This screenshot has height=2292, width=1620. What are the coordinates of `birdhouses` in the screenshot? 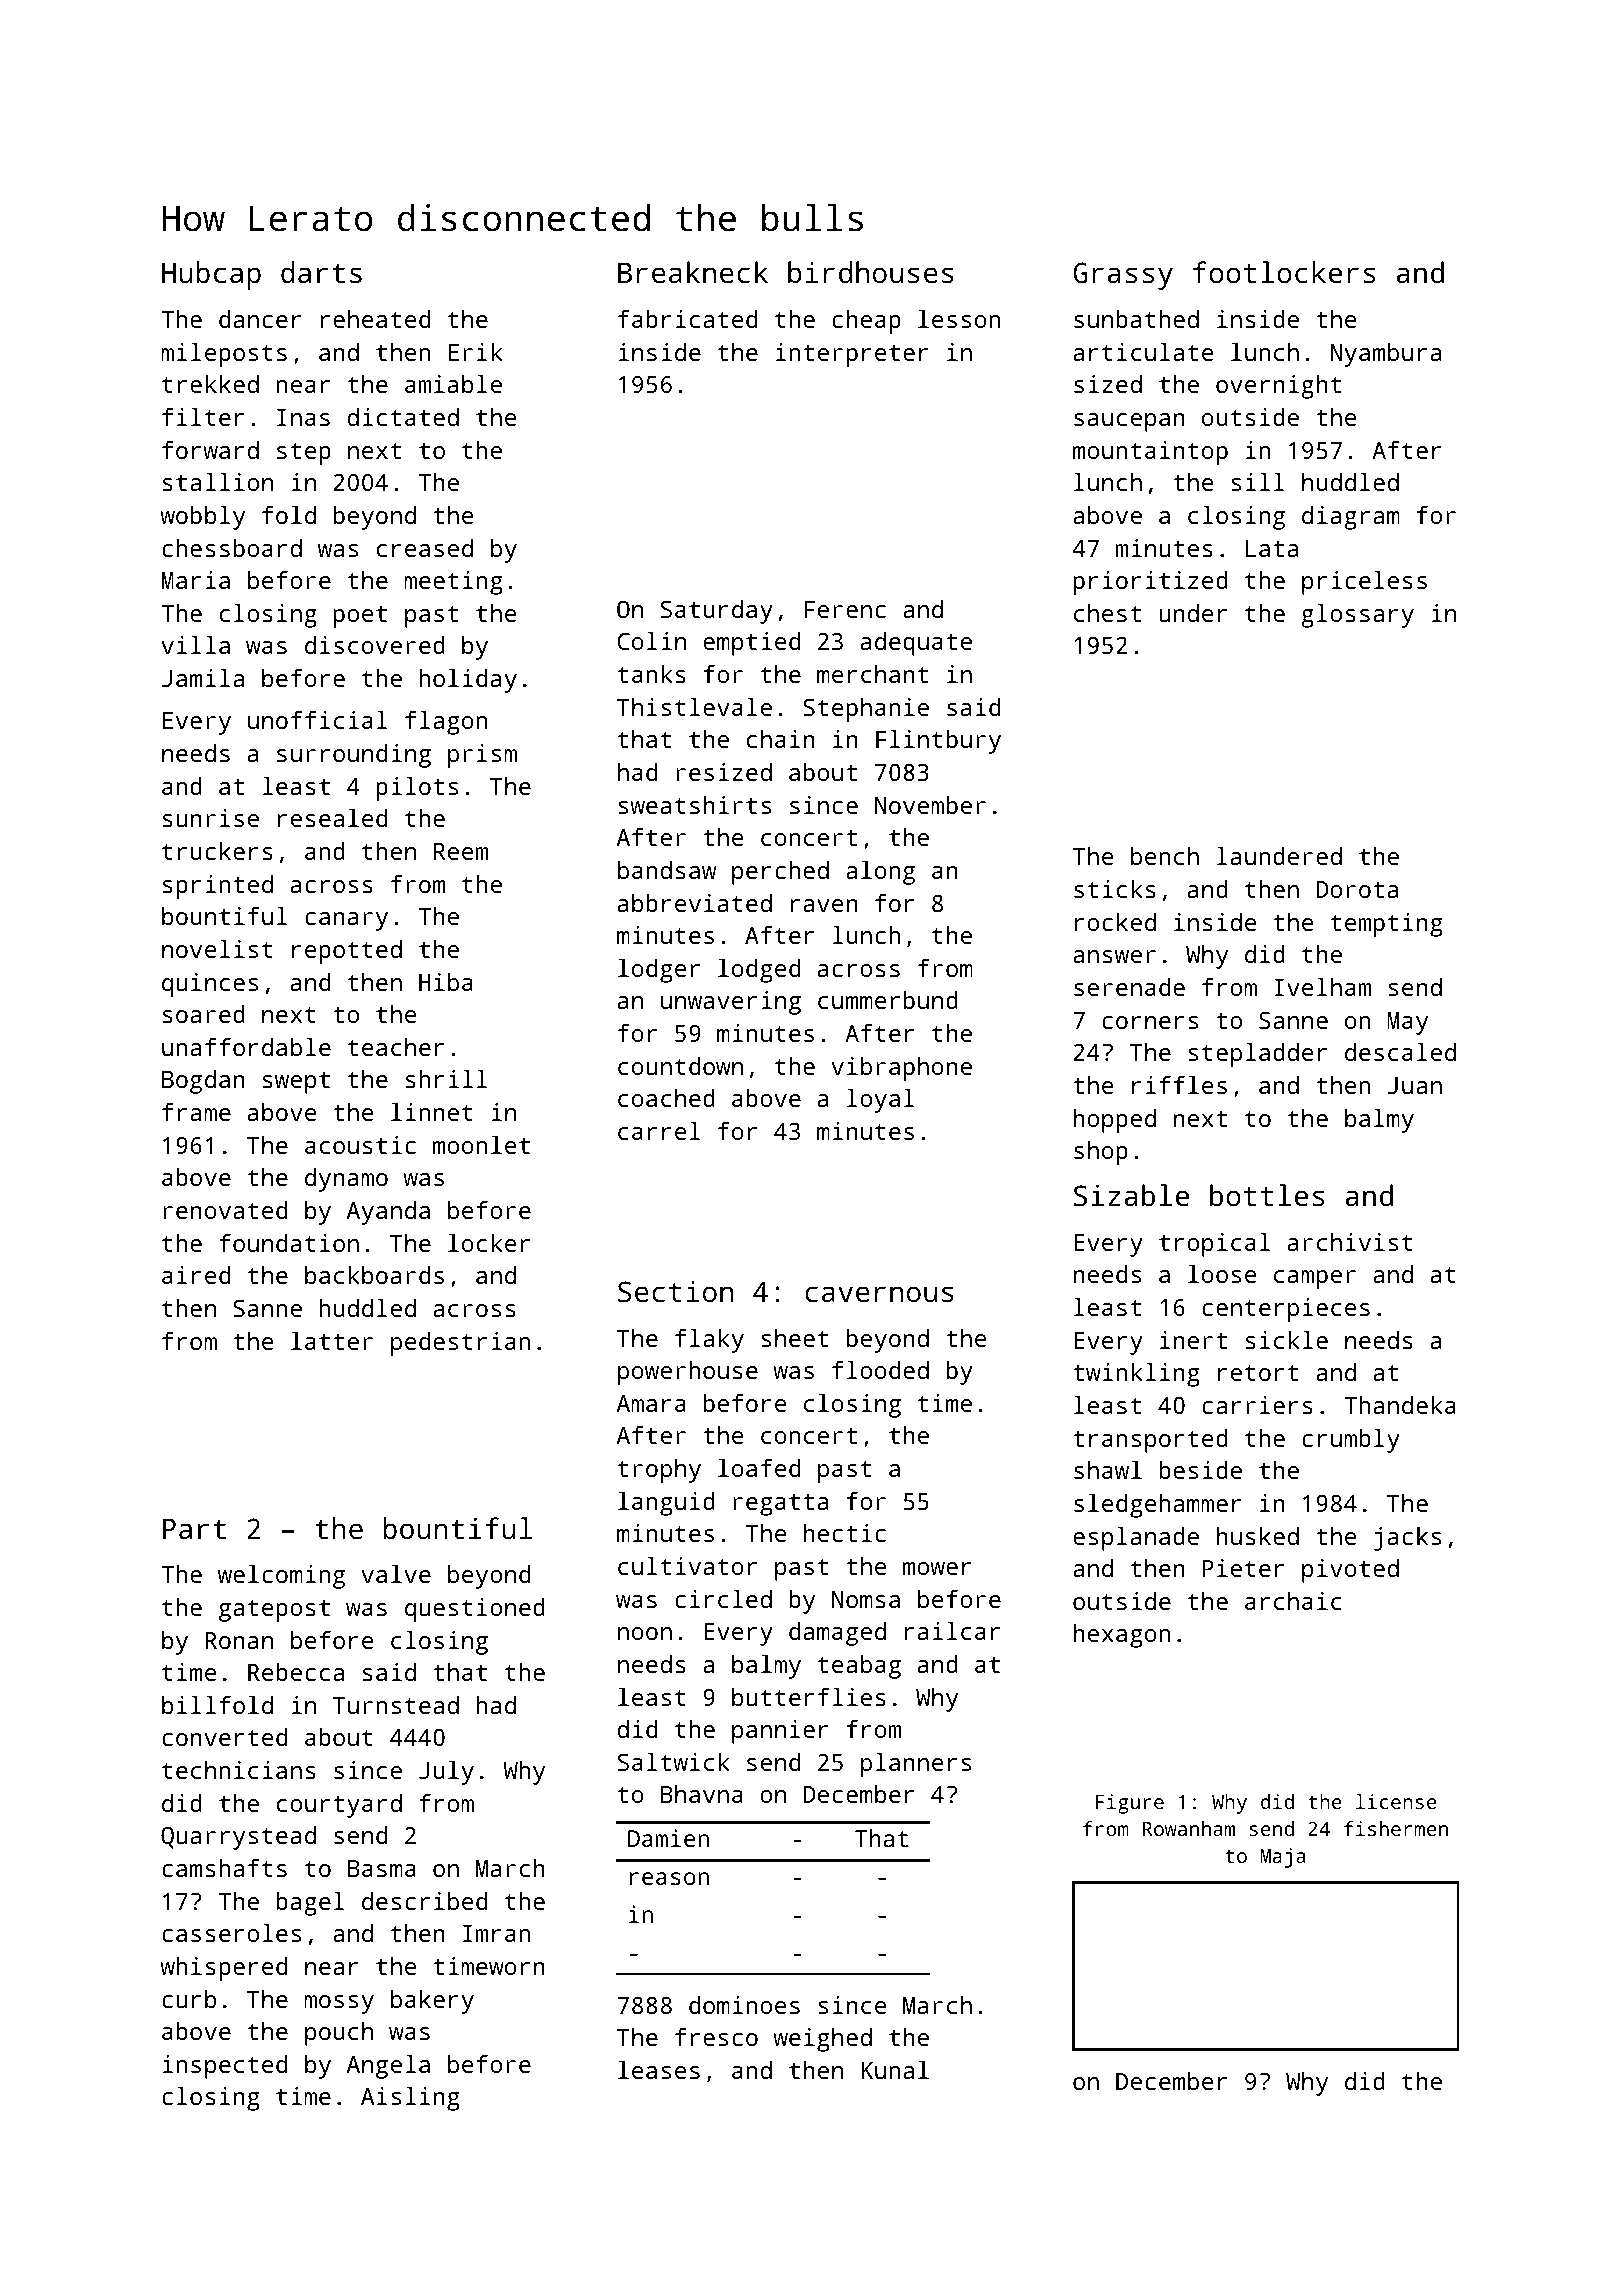 It's located at (871, 272).
